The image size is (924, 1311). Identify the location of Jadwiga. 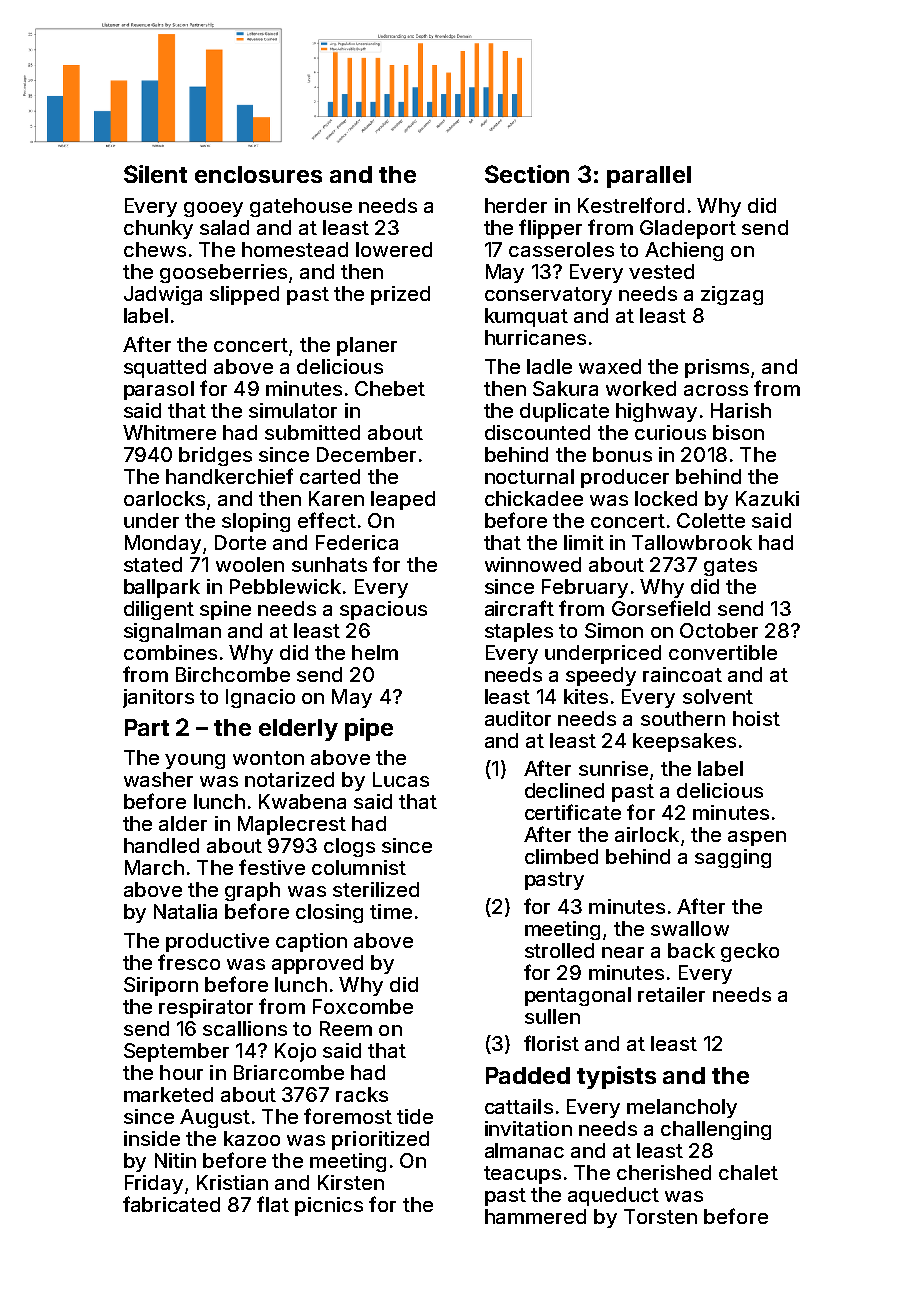
(163, 295).
